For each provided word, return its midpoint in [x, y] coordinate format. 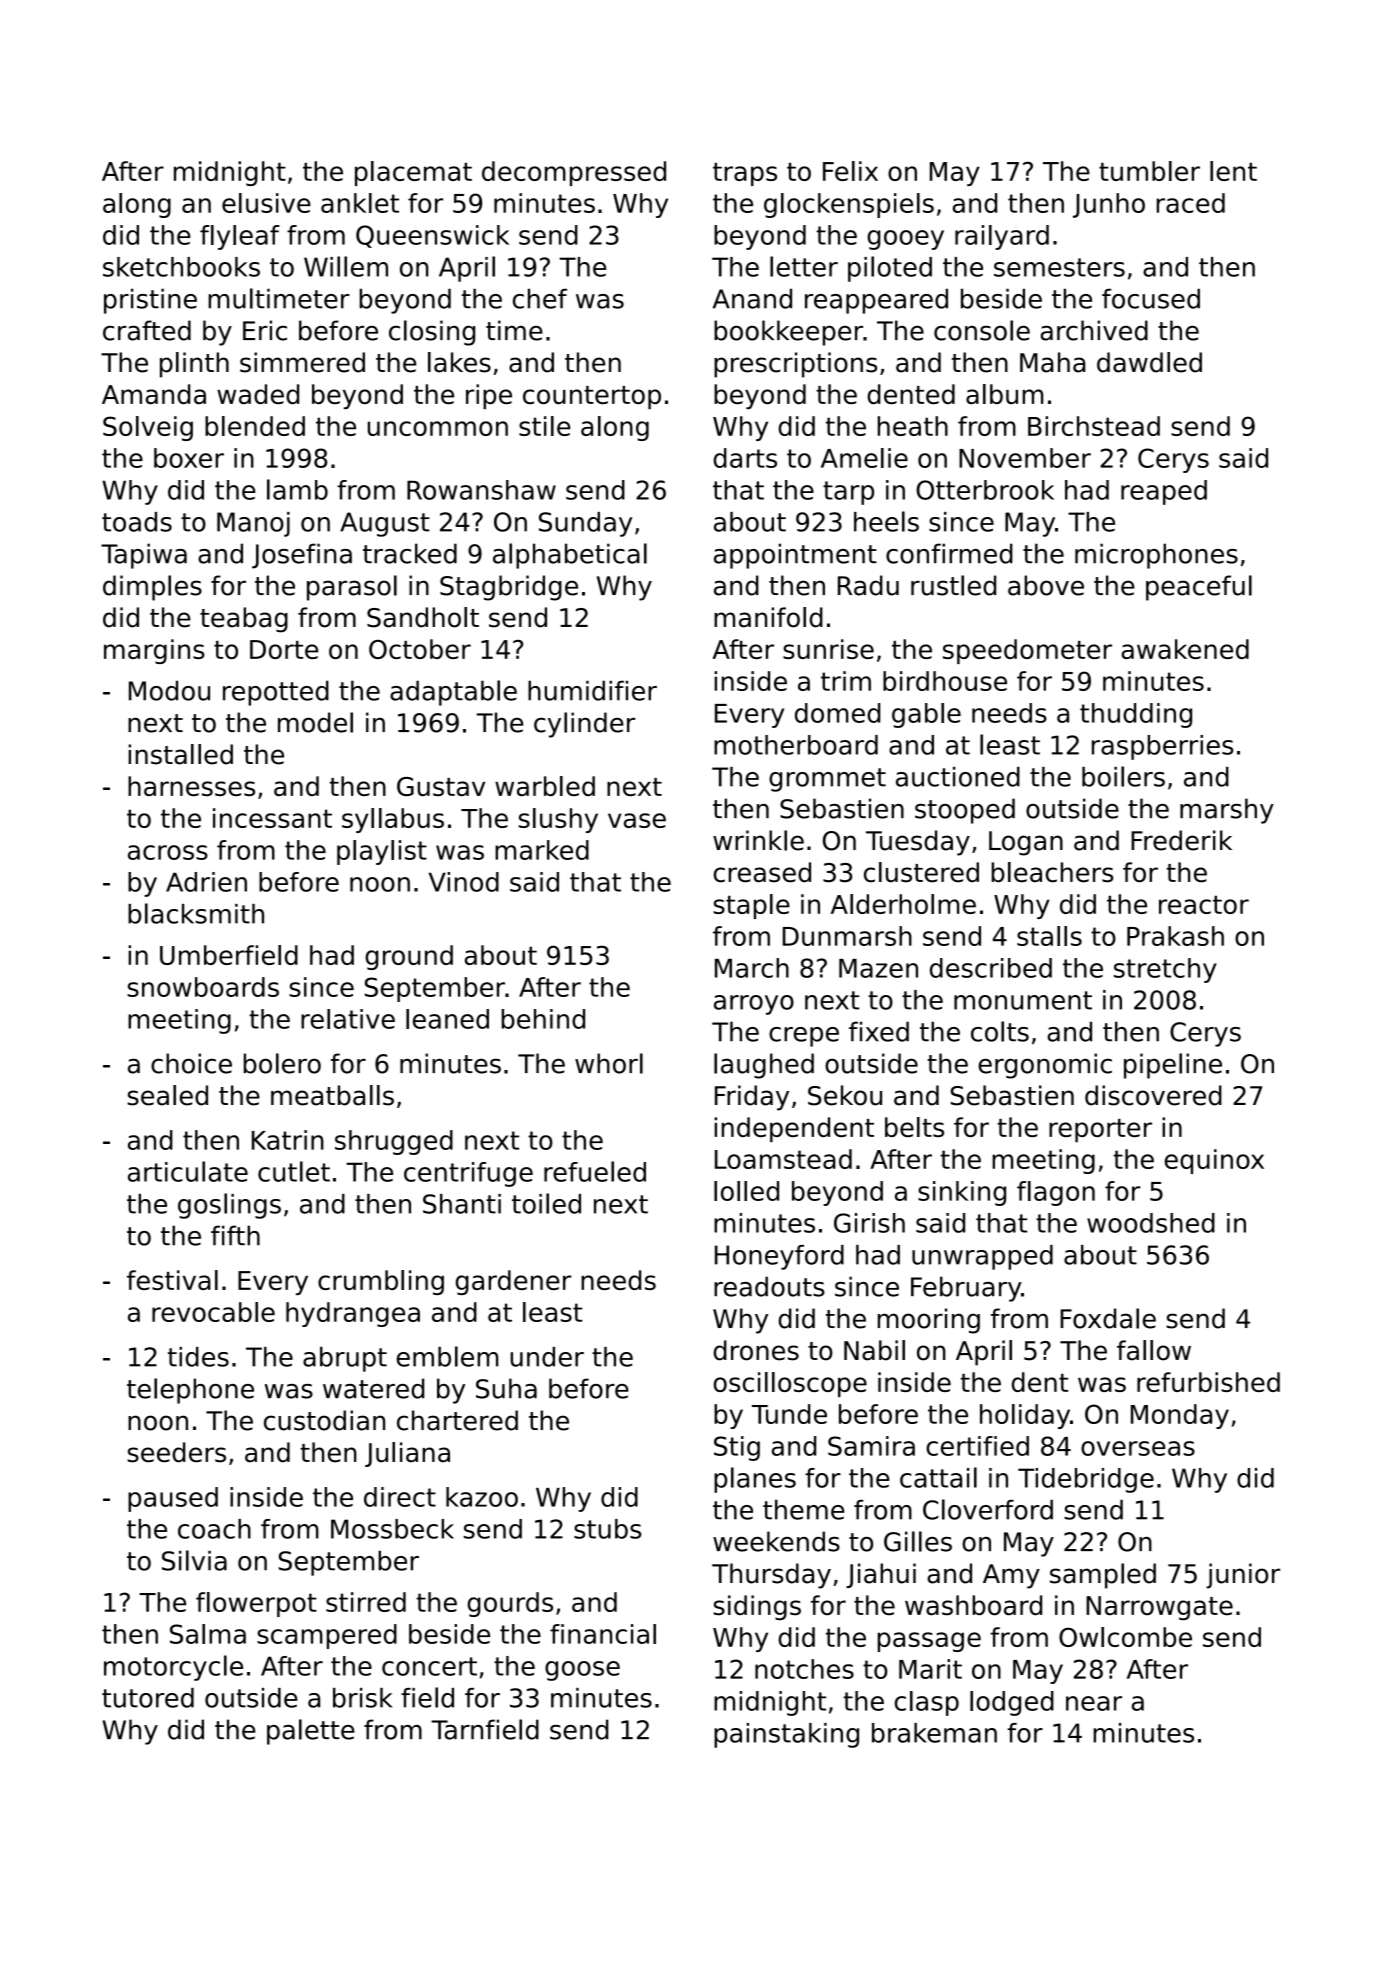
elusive [266, 203]
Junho [1109, 205]
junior [1243, 1576]
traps [745, 174]
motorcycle [173, 1668]
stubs [607, 1529]
